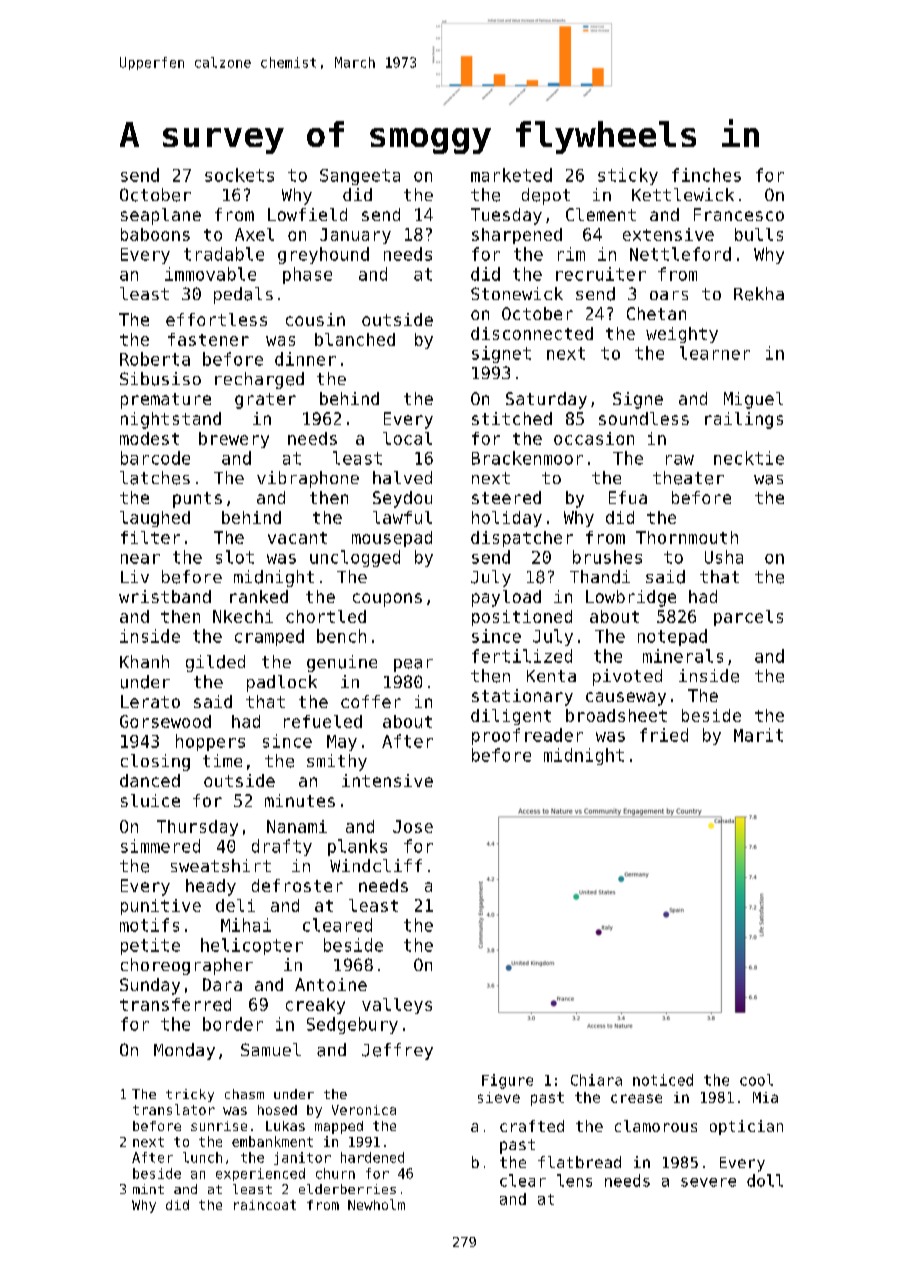 This document has height=1284, width=904. Describe the element at coordinates (149, 925) in the document. I see `motifs` at that location.
